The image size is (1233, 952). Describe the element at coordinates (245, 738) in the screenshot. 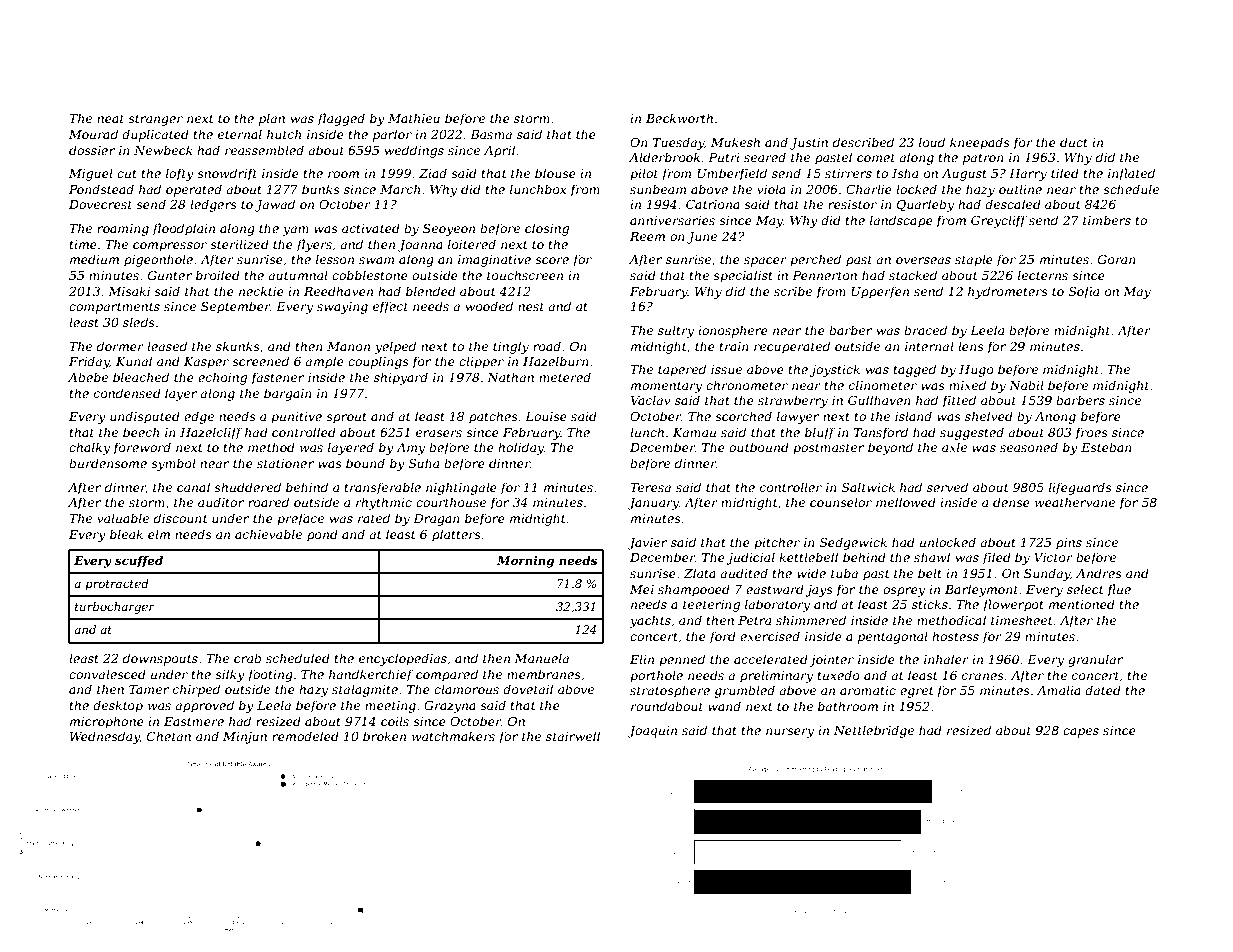

I see `Minjun` at that location.
